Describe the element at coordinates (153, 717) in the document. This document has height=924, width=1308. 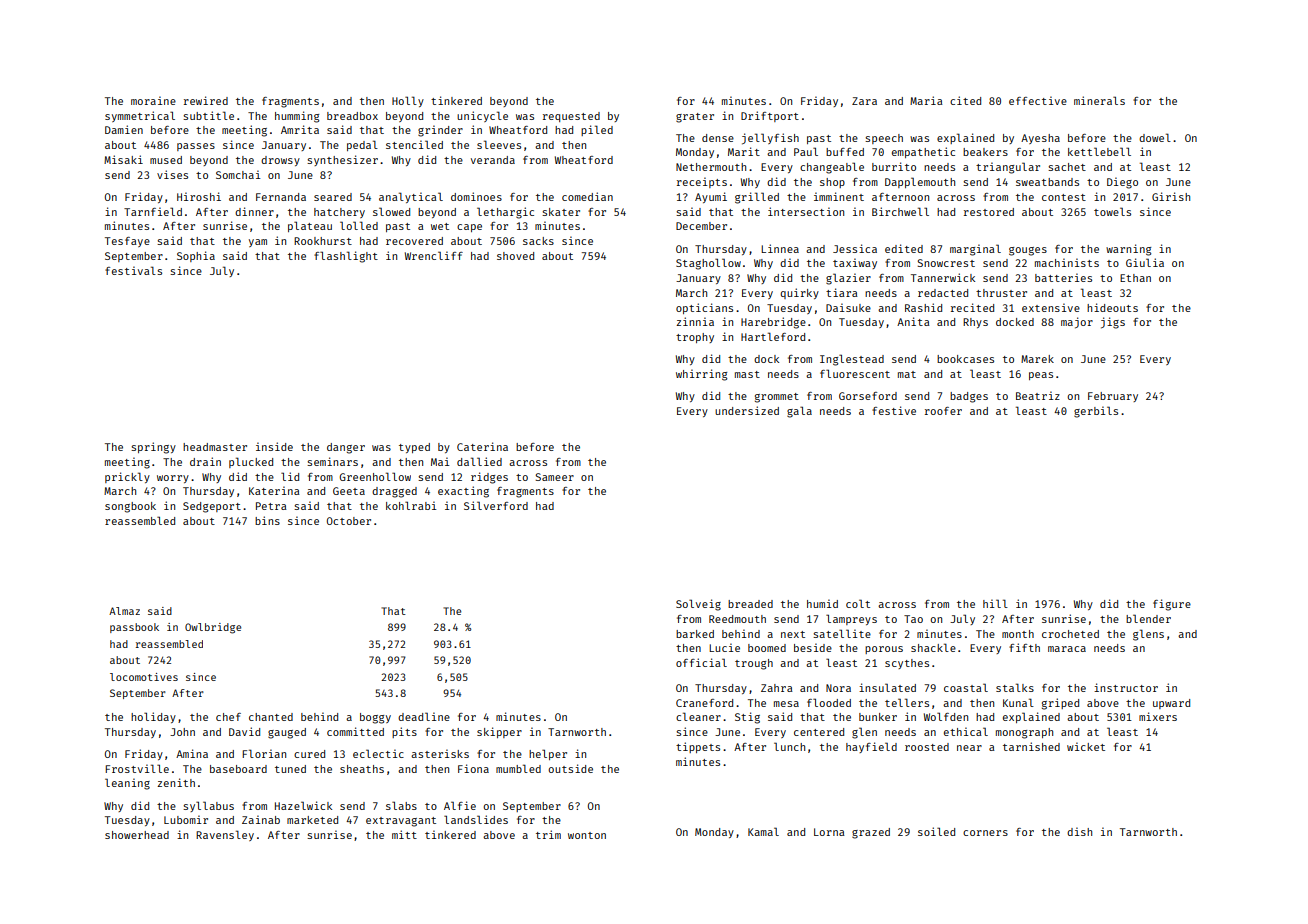
I see `holiday` at that location.
